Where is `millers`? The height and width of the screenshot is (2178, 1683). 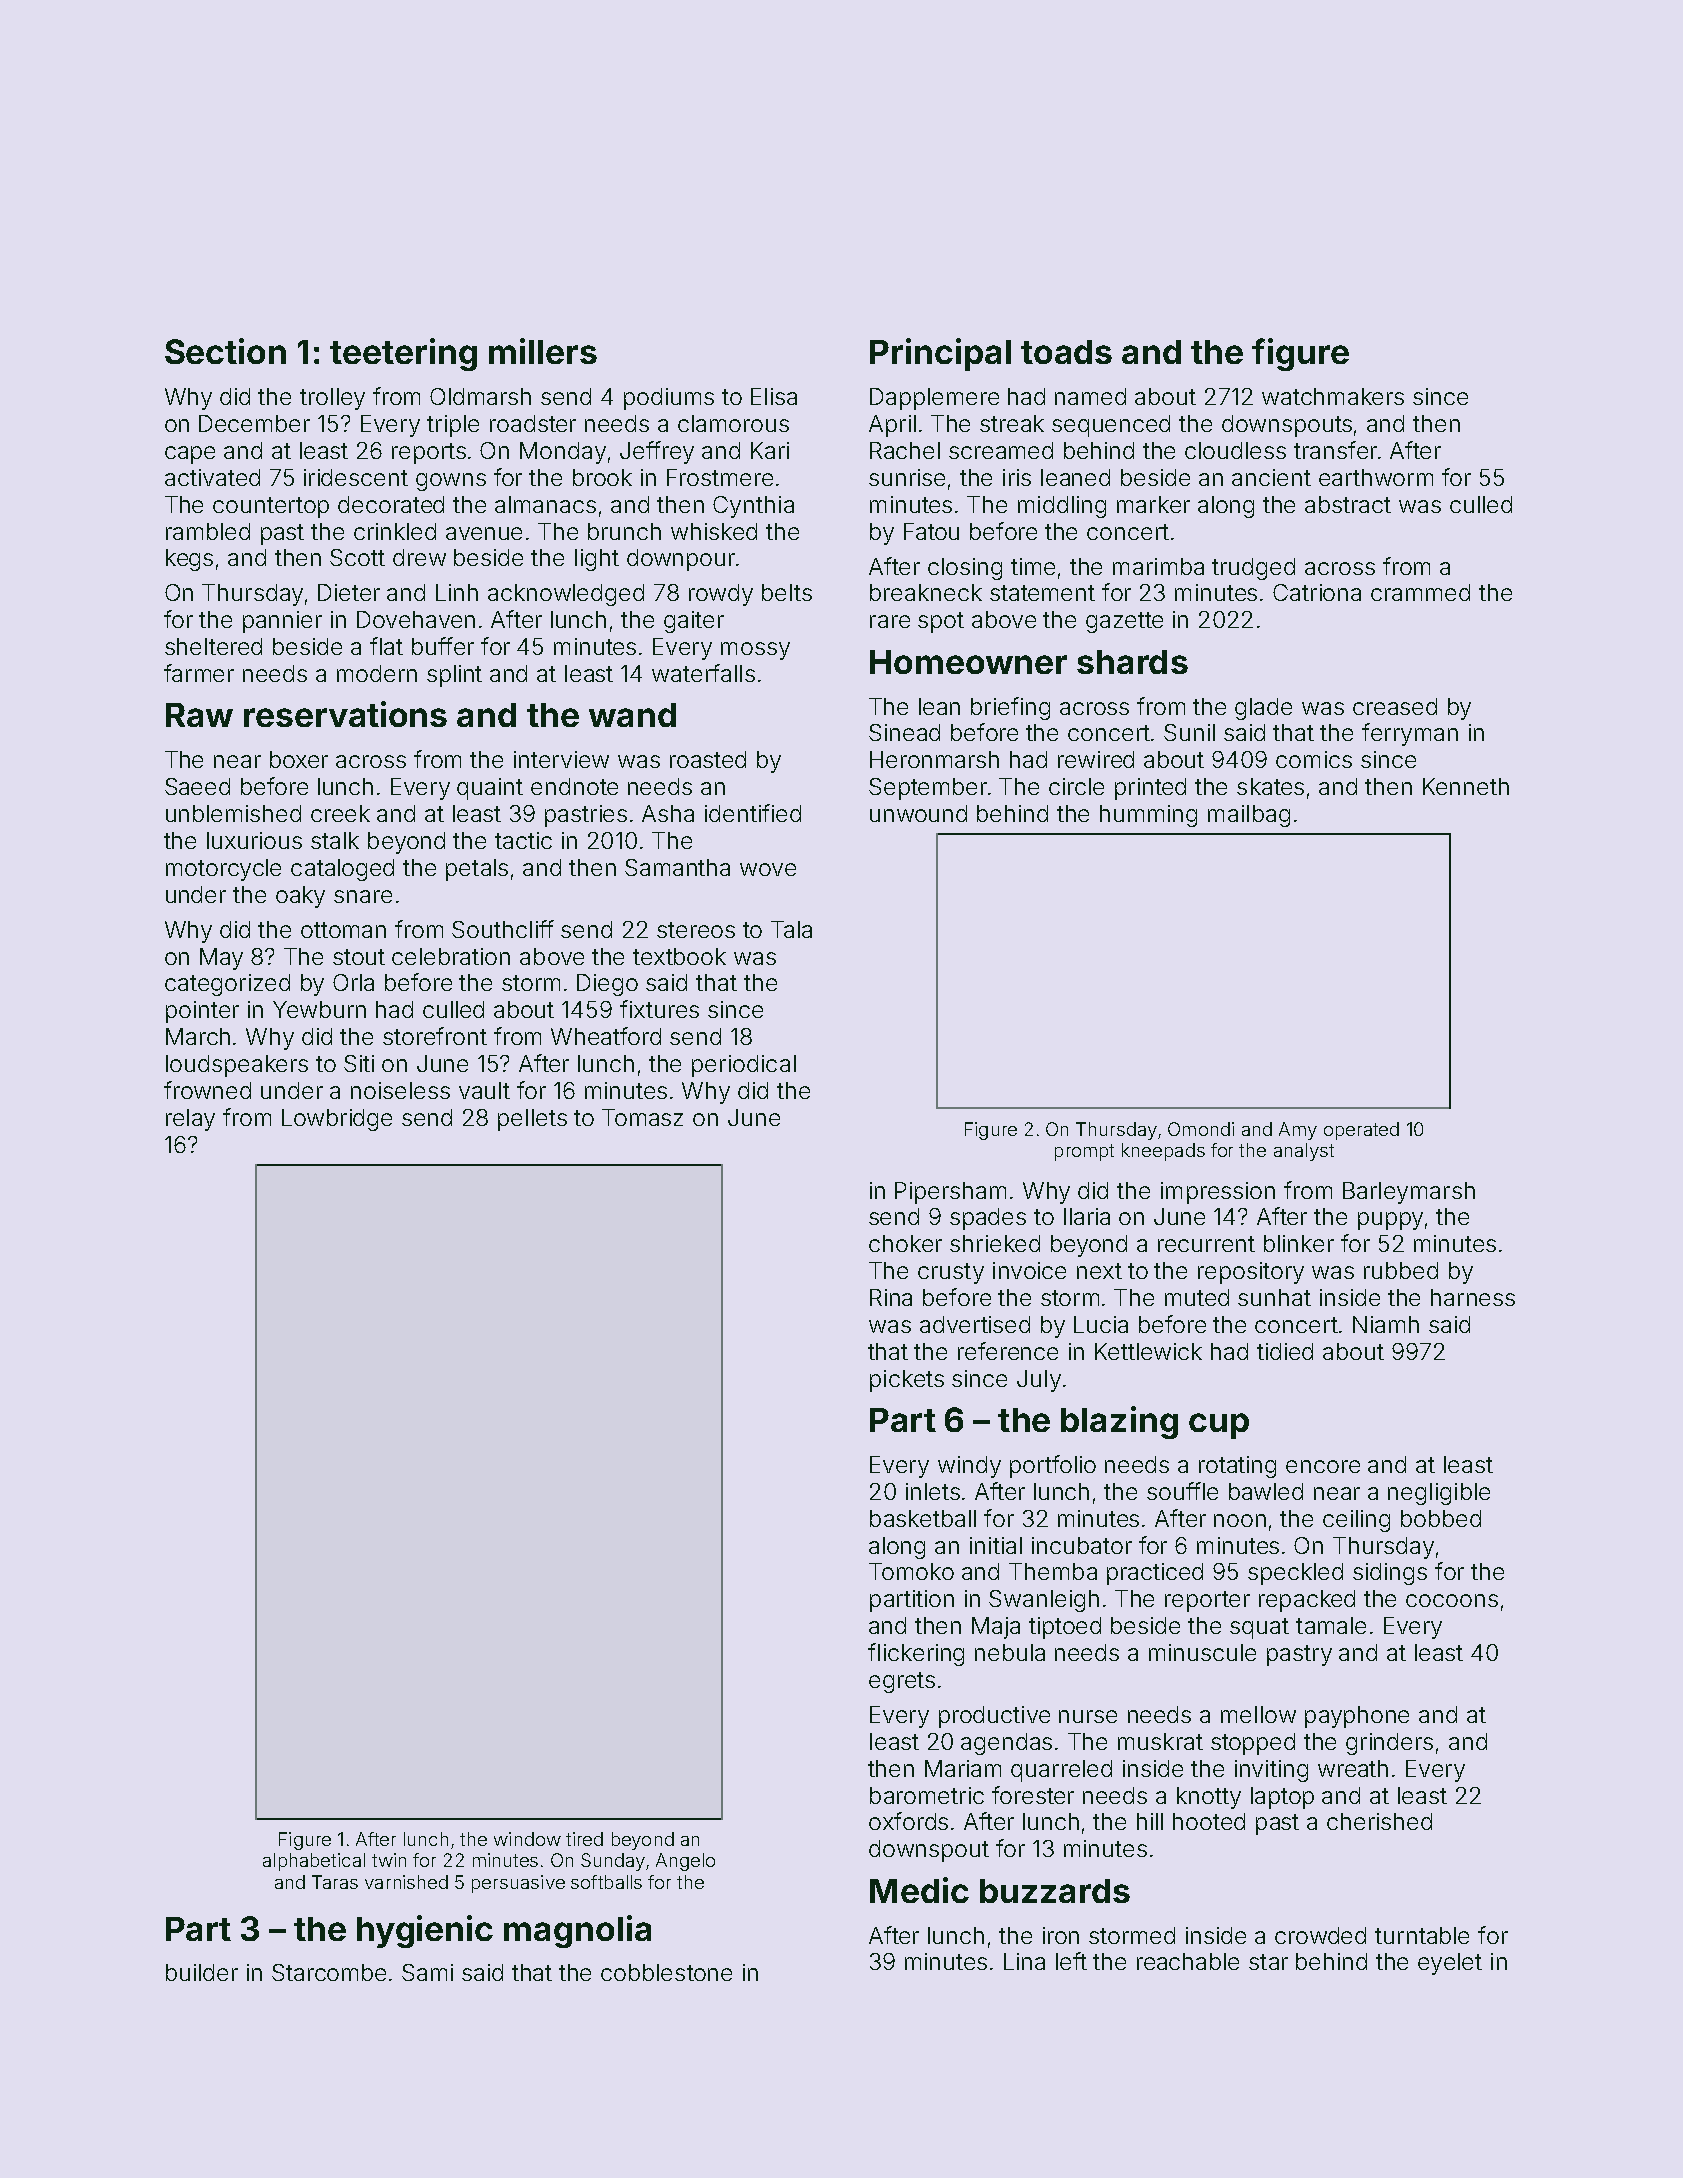 millers is located at coordinates (543, 351).
